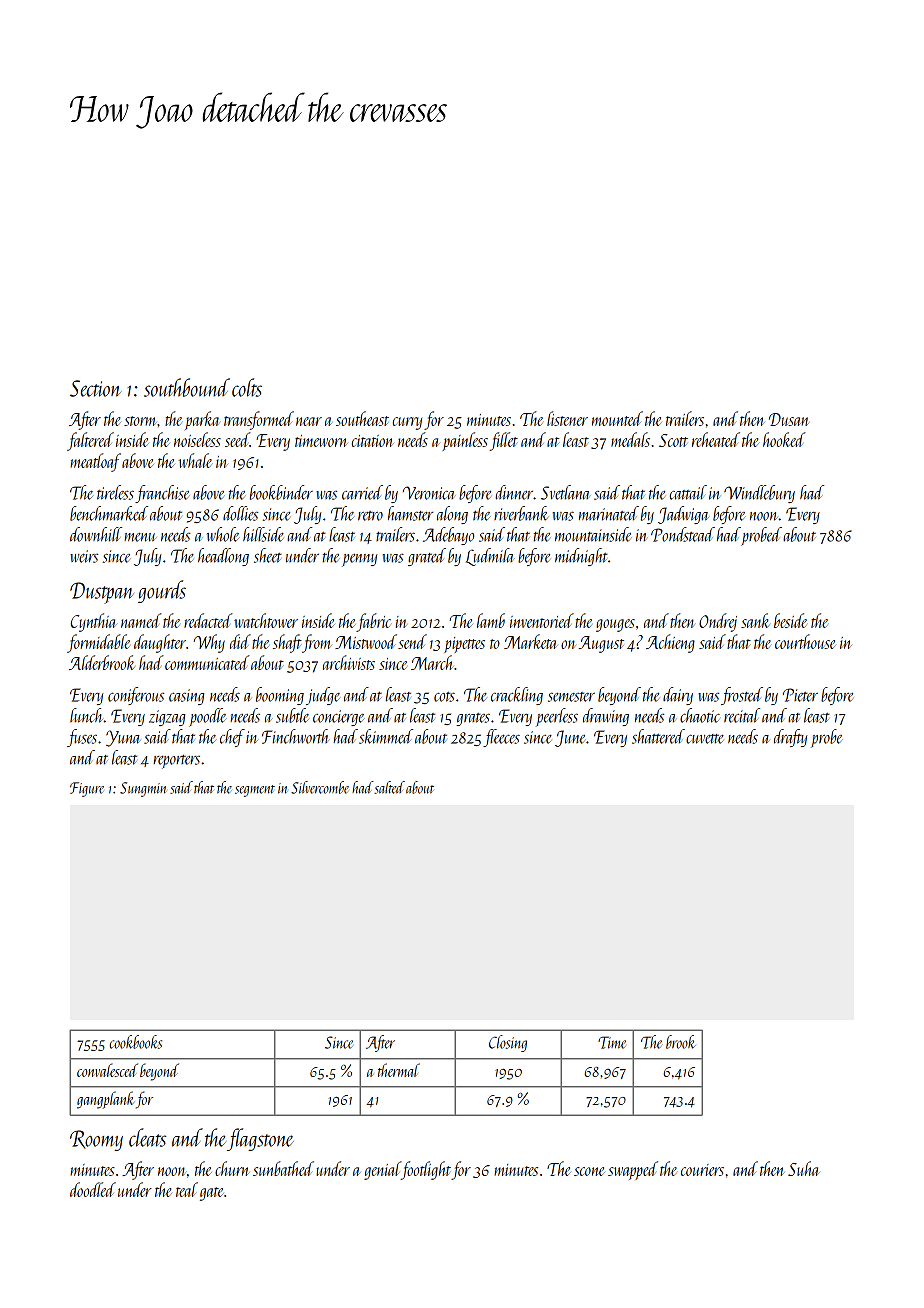 The image size is (924, 1308). What do you see at coordinates (147, 1137) in the screenshot?
I see `cleats` at bounding box center [147, 1137].
